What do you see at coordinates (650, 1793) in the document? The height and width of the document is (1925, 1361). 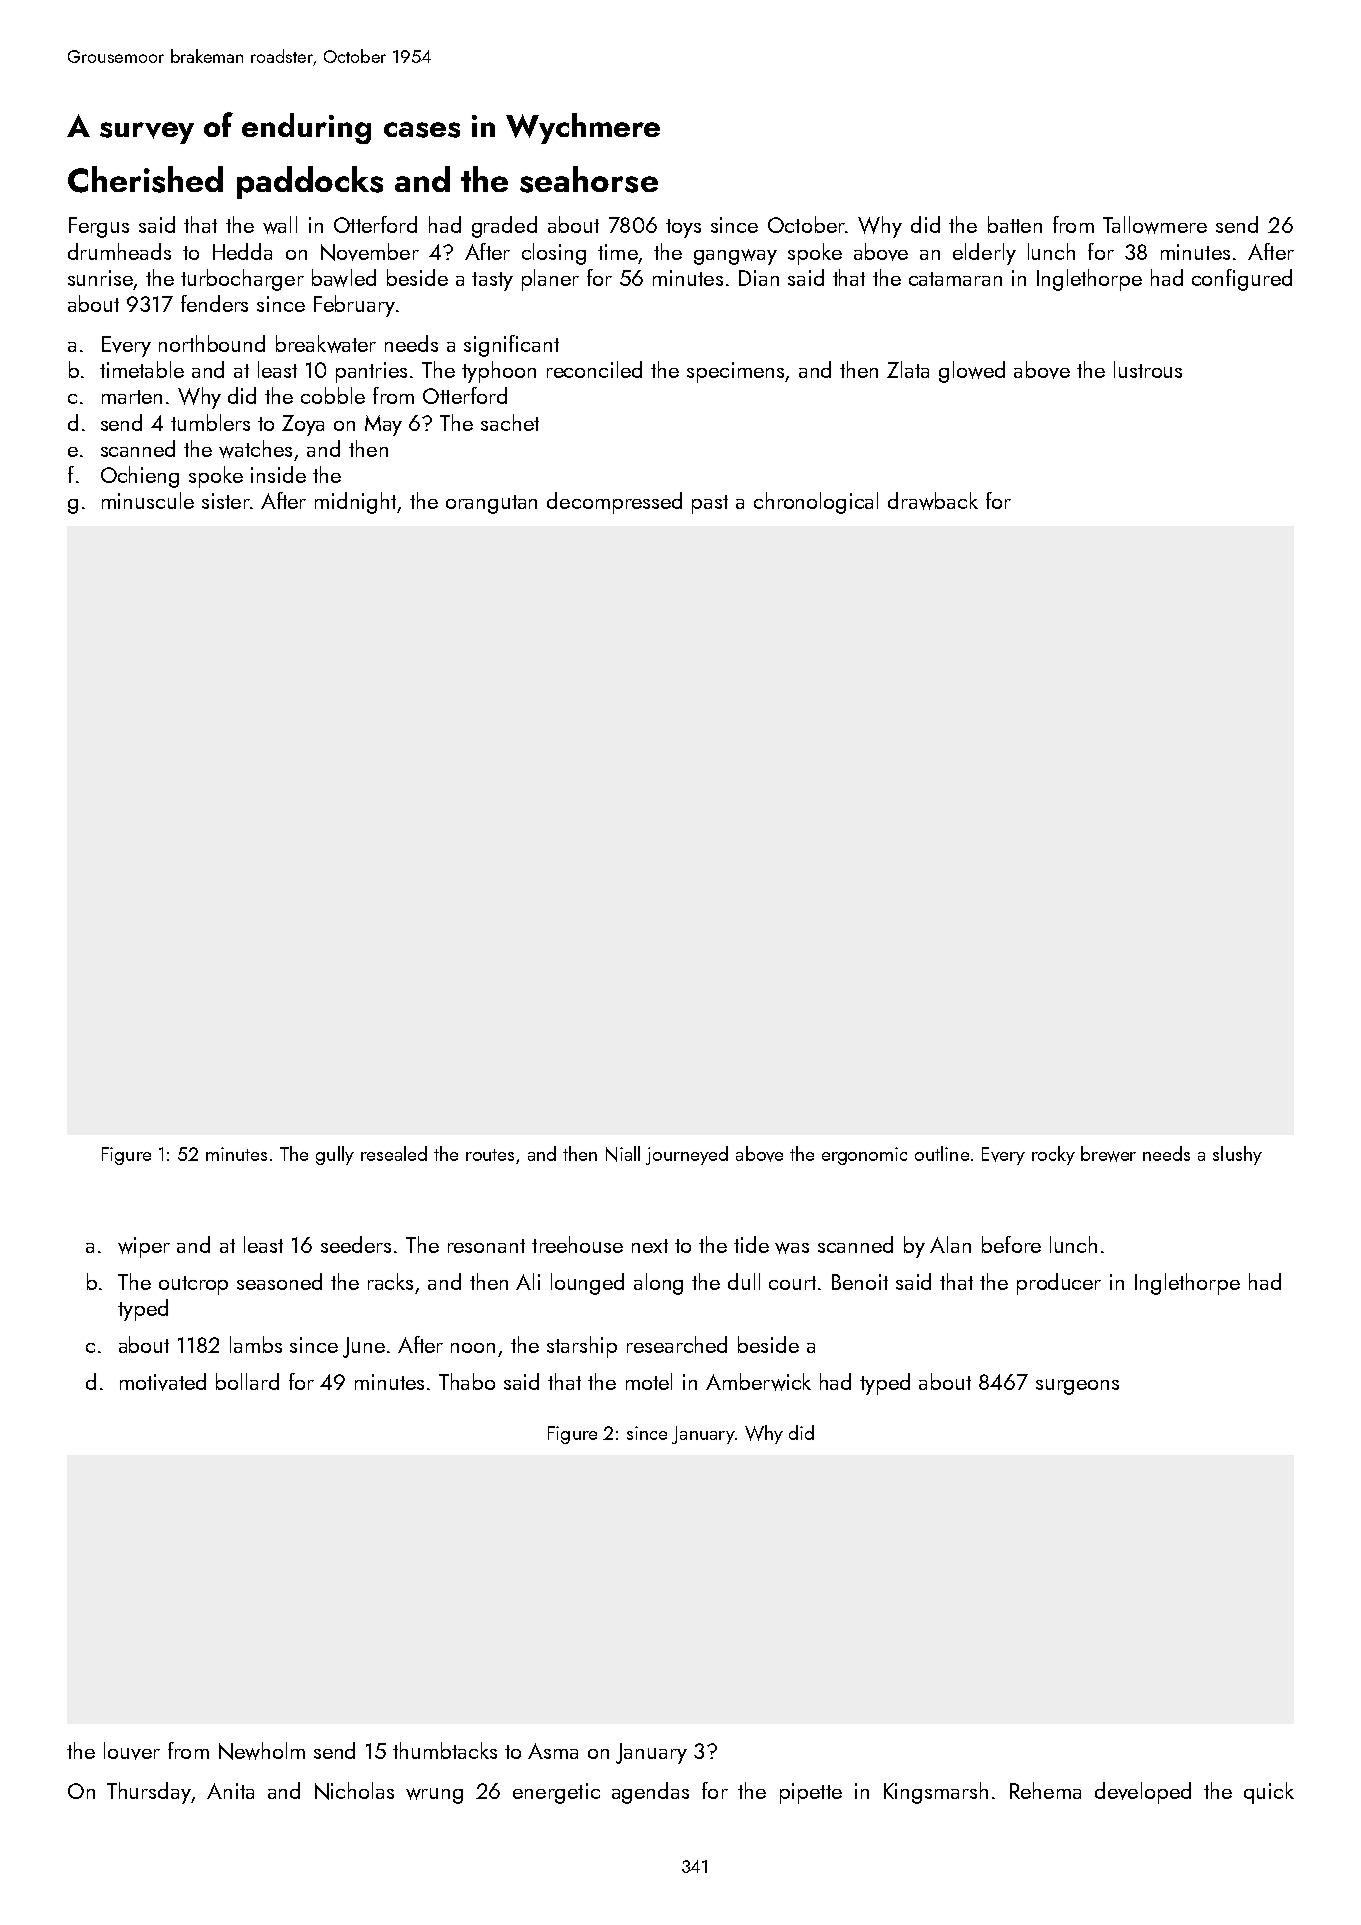 I see `agendas` at bounding box center [650, 1793].
